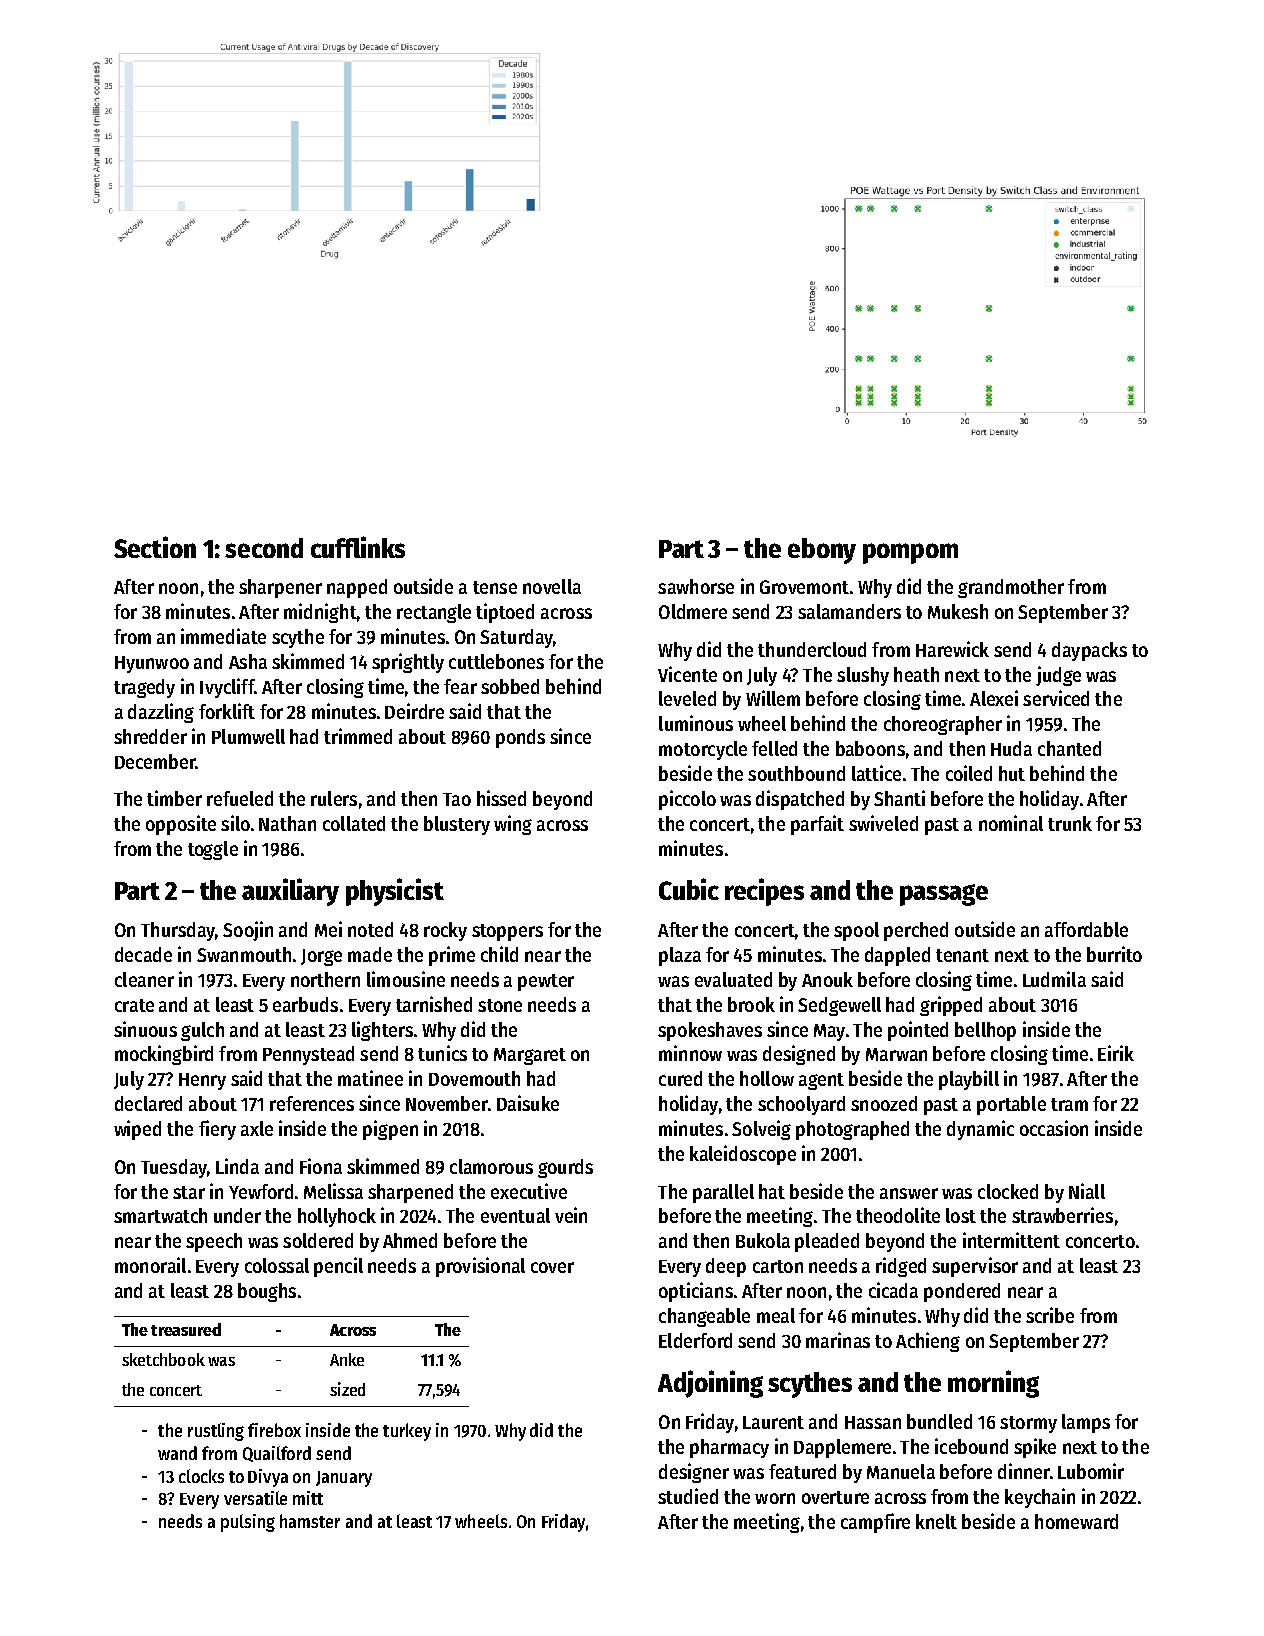 This screenshot has width=1264, height=1636. Describe the element at coordinates (248, 736) in the screenshot. I see `Plumwell` at that location.
